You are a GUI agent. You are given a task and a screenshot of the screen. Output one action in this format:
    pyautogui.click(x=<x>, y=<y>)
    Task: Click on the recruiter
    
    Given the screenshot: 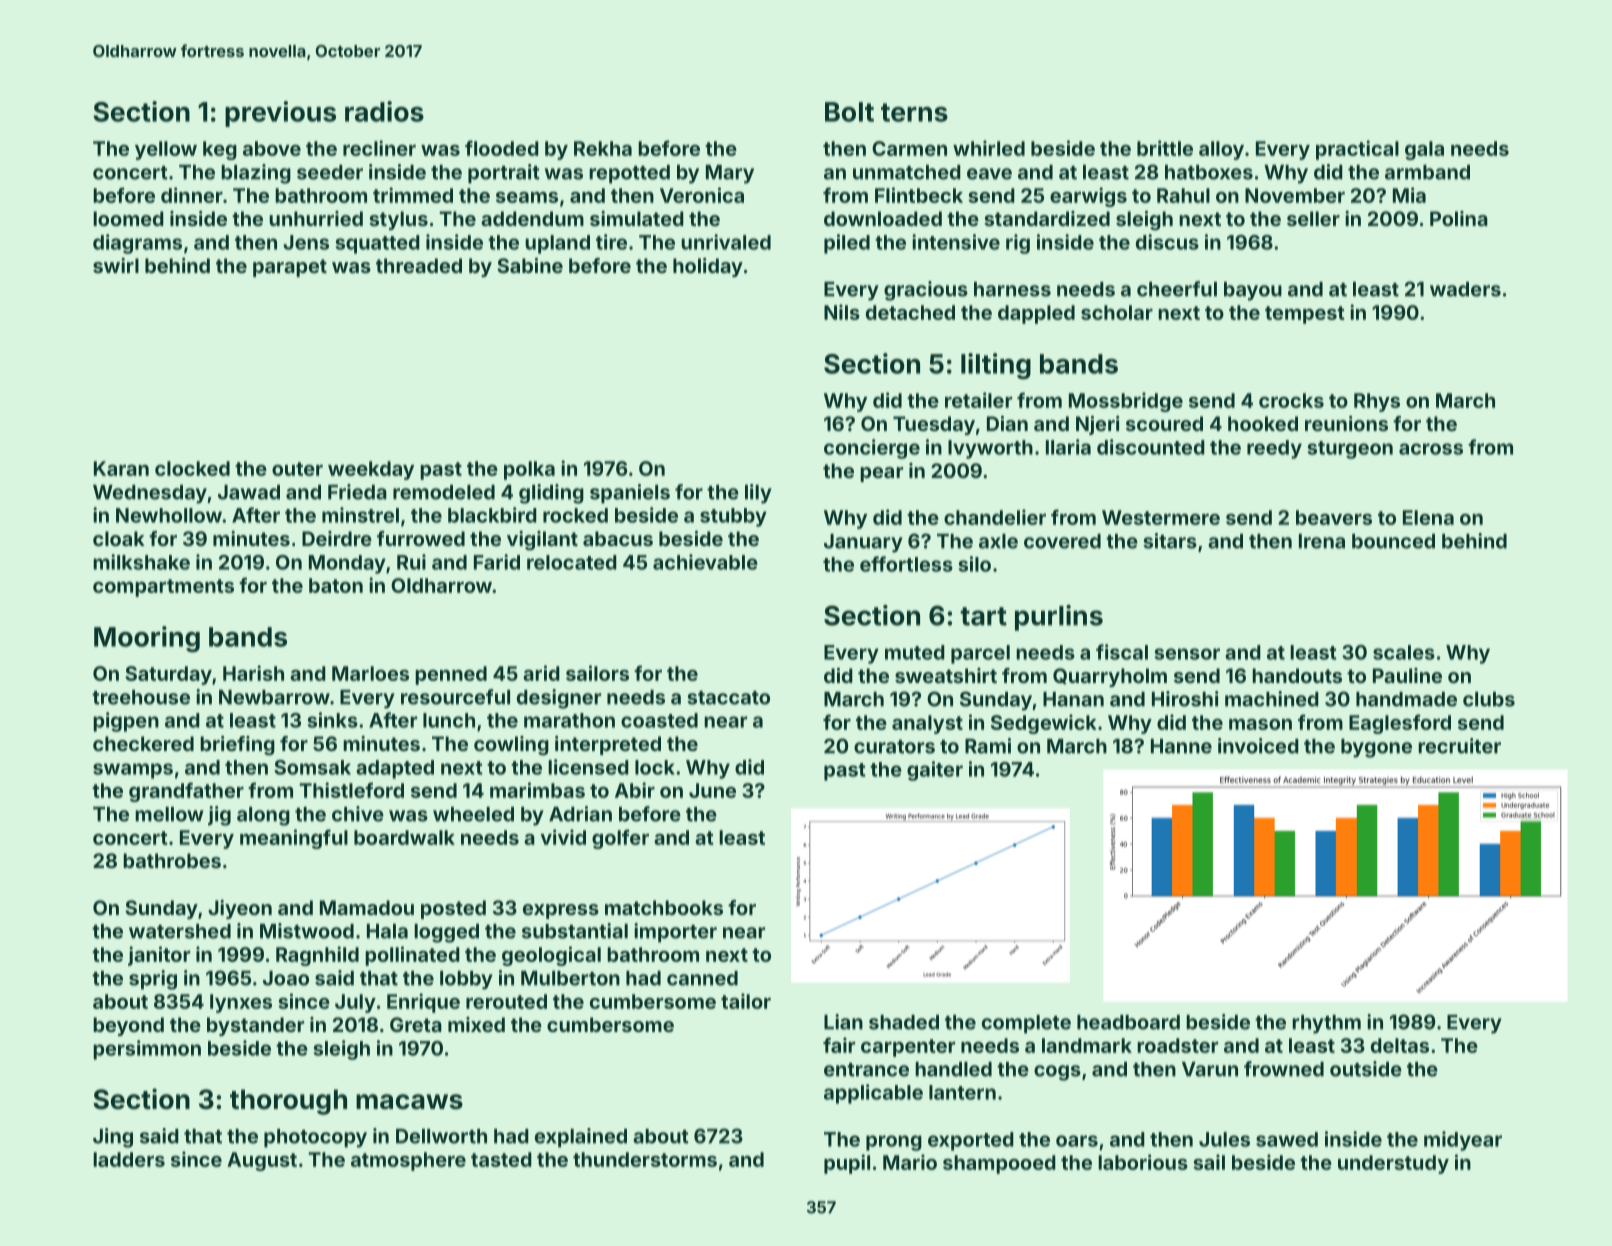 What is the action you would take?
    pyautogui.click(x=1459, y=746)
